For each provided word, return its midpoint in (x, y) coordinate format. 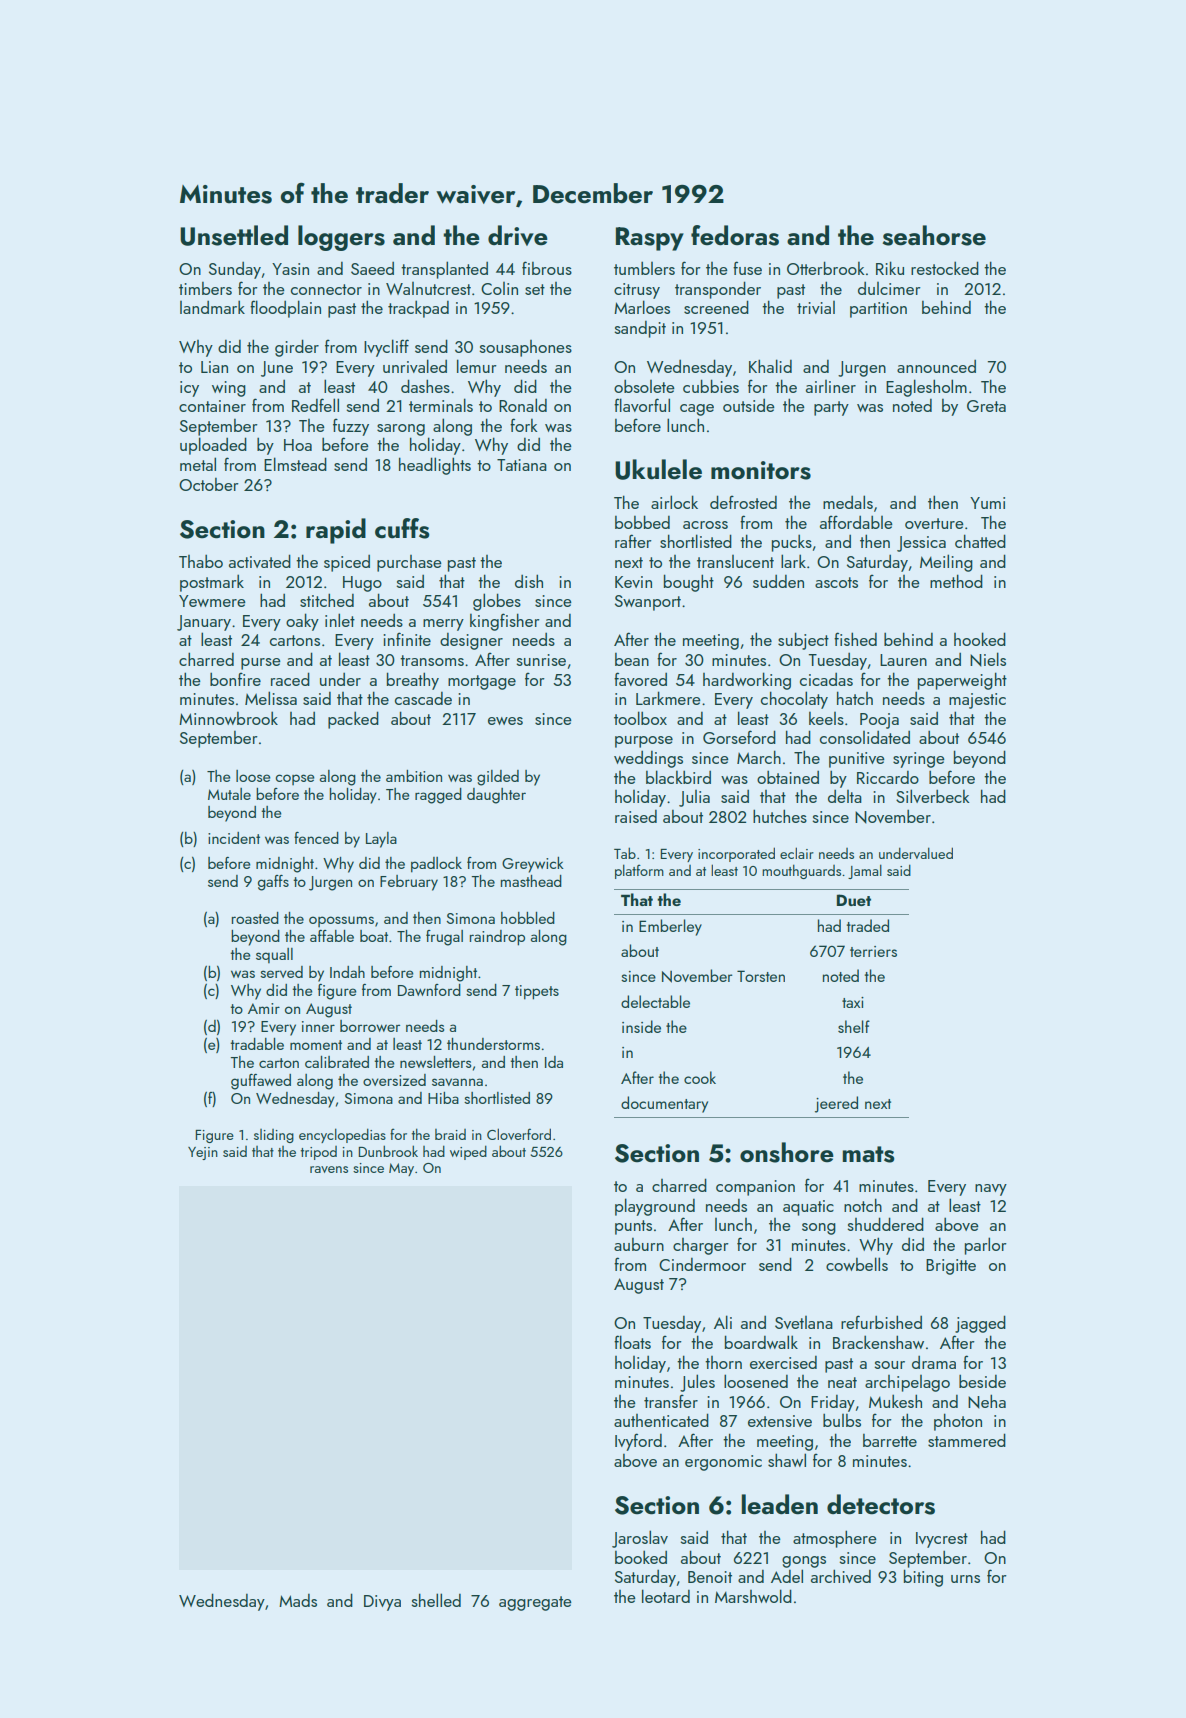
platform (639, 871)
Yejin (203, 1153)
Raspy (650, 239)
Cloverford (519, 1134)
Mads (298, 1600)
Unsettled (234, 235)
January (204, 623)
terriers (873, 951)
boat (374, 936)
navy (991, 1190)
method (956, 581)
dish (529, 581)
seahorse (934, 235)
